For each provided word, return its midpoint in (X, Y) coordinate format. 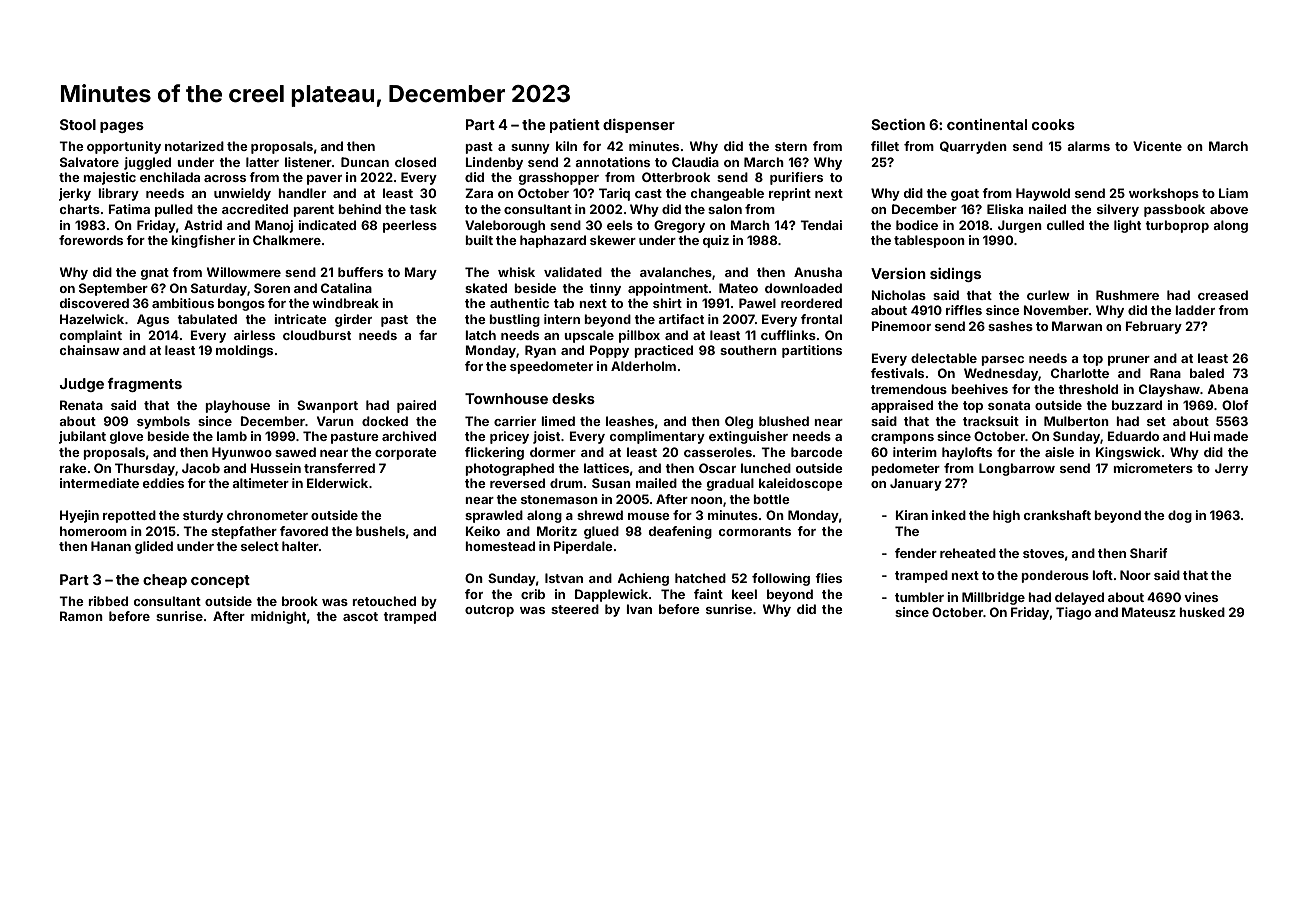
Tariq (614, 194)
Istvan (564, 578)
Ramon (81, 616)
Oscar (717, 468)
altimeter (260, 483)
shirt (667, 303)
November (1056, 310)
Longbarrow (1017, 469)
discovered (94, 303)
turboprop (1177, 226)
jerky (75, 194)
